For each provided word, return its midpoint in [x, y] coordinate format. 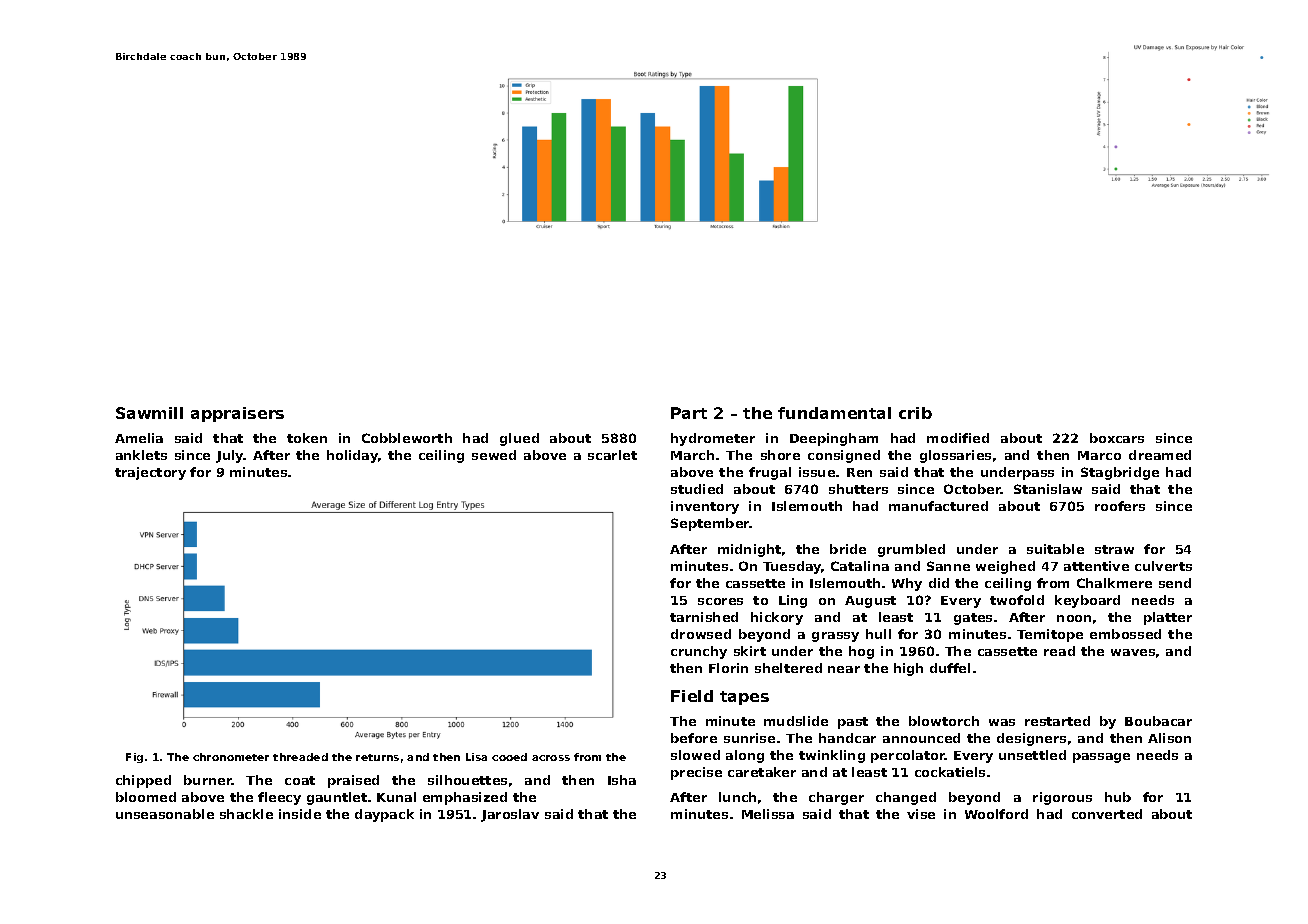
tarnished [704, 617]
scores [720, 601]
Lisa [476, 757]
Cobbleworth [407, 438]
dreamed [1160, 455]
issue [817, 472]
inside [300, 814]
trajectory [150, 473]
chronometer [231, 757]
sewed [494, 455]
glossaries [955, 456]
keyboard [1087, 601]
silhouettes [467, 780]
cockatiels [950, 772]
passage [1101, 758]
